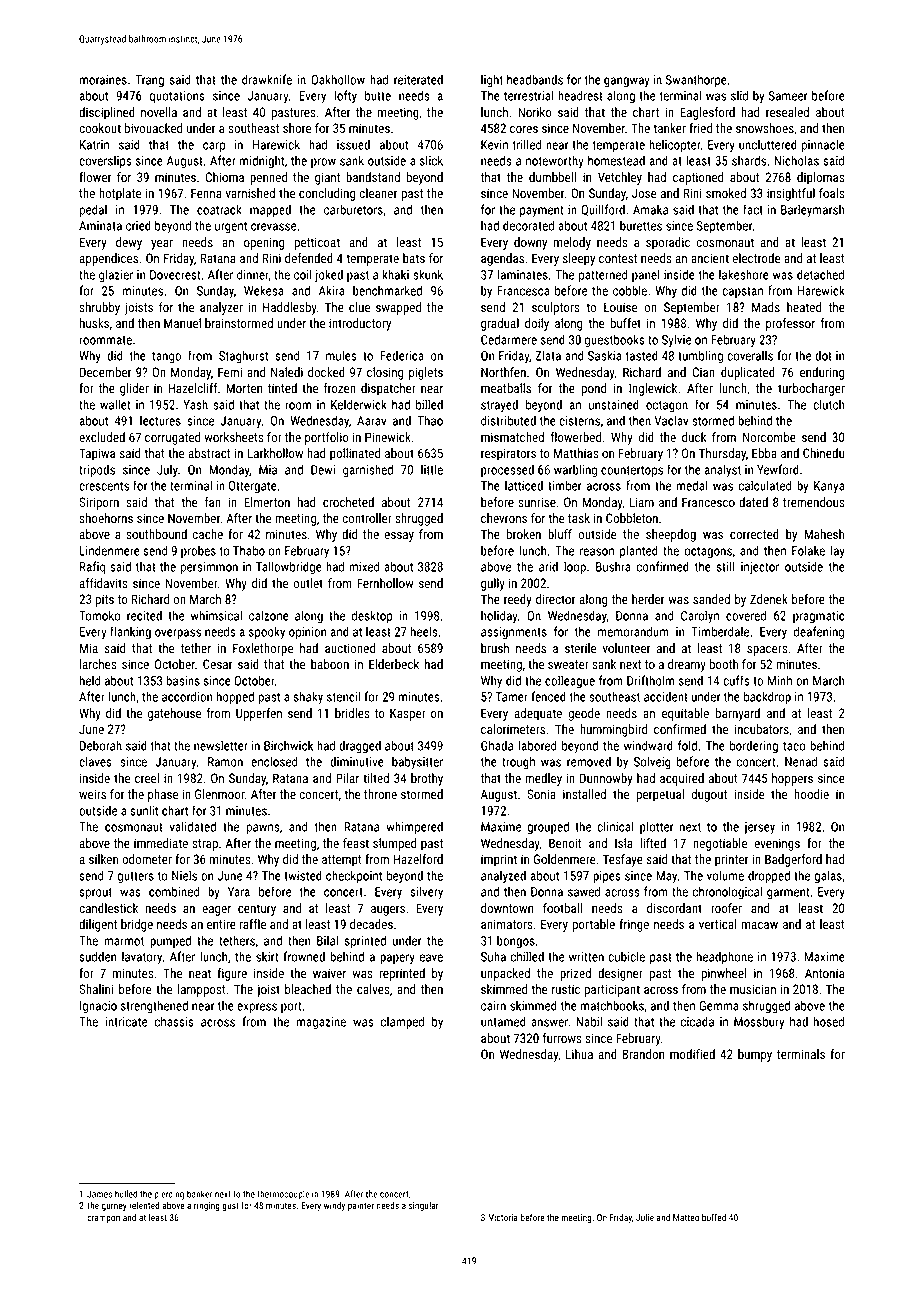  Describe the element at coordinates (535, 112) in the screenshot. I see `Noriko` at that location.
